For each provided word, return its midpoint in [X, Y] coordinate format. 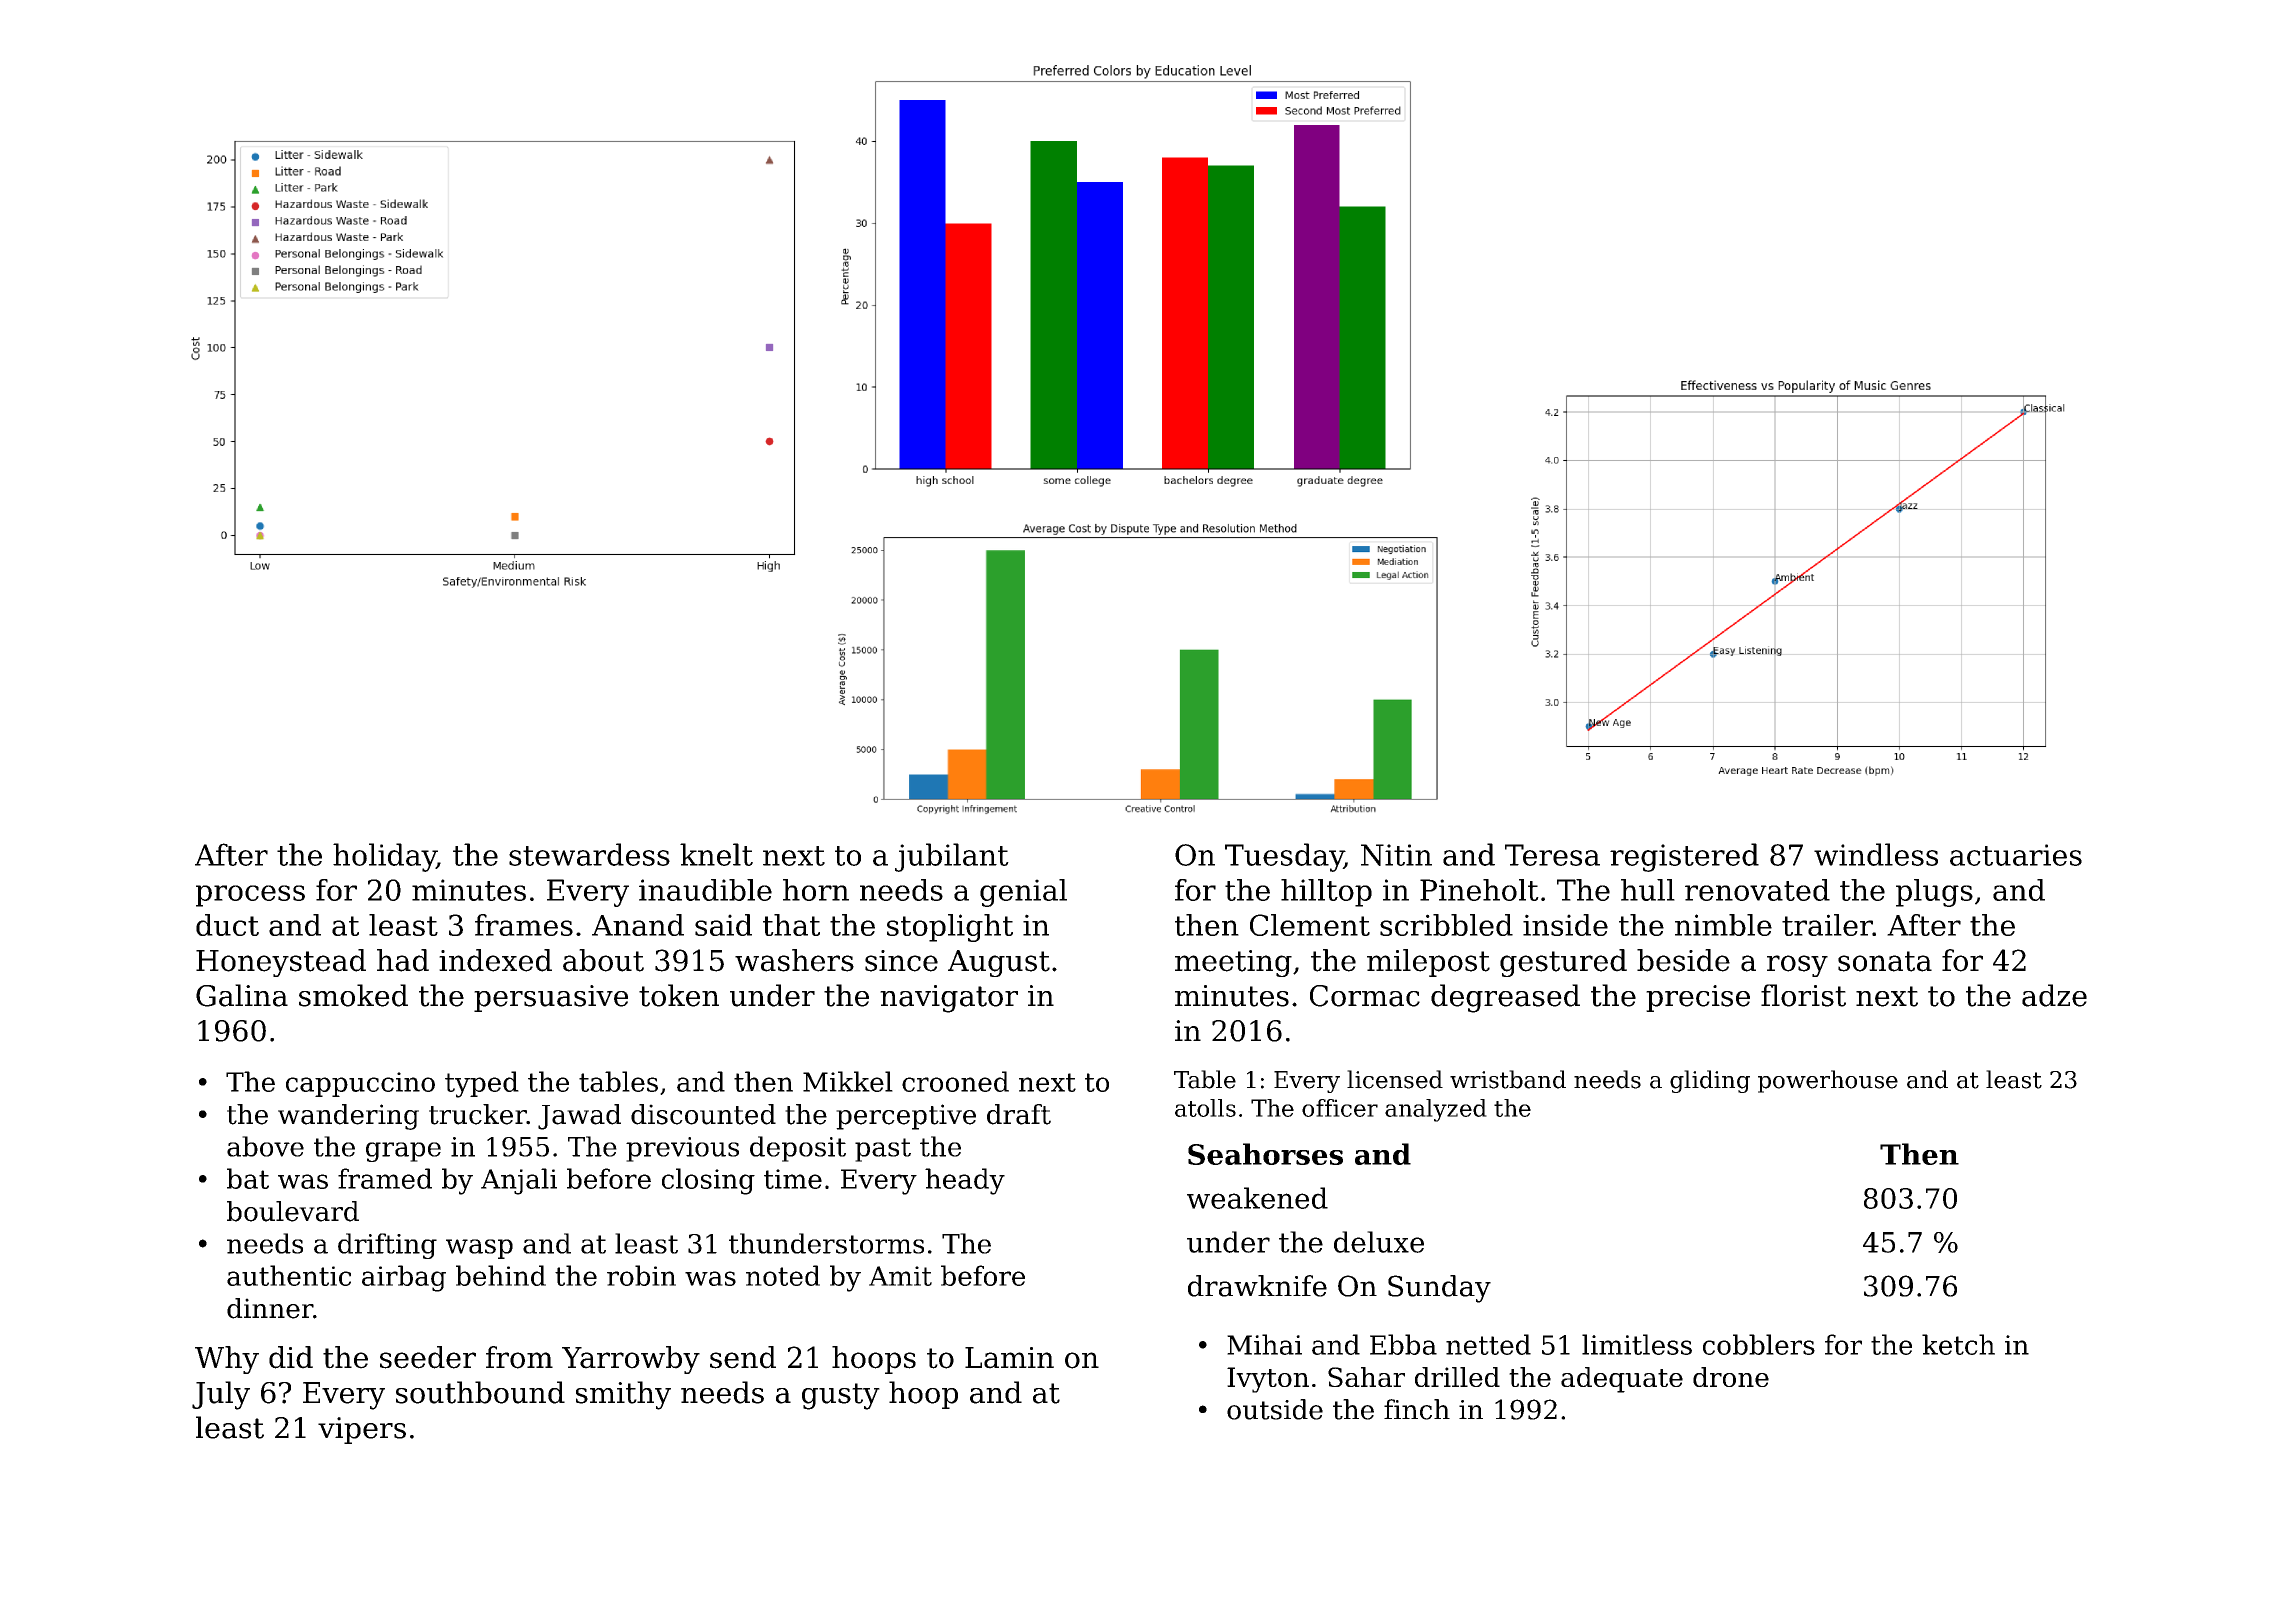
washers [794, 960]
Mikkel [848, 1081]
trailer [1827, 925]
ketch [1958, 1344]
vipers [362, 1430]
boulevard [293, 1211]
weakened [1257, 1198]
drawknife [1257, 1286]
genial [1023, 893]
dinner [270, 1308]
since [901, 961]
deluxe [1379, 1242]
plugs [1934, 893]
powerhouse [1828, 1081]
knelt [716, 854]
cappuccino [360, 1084]
